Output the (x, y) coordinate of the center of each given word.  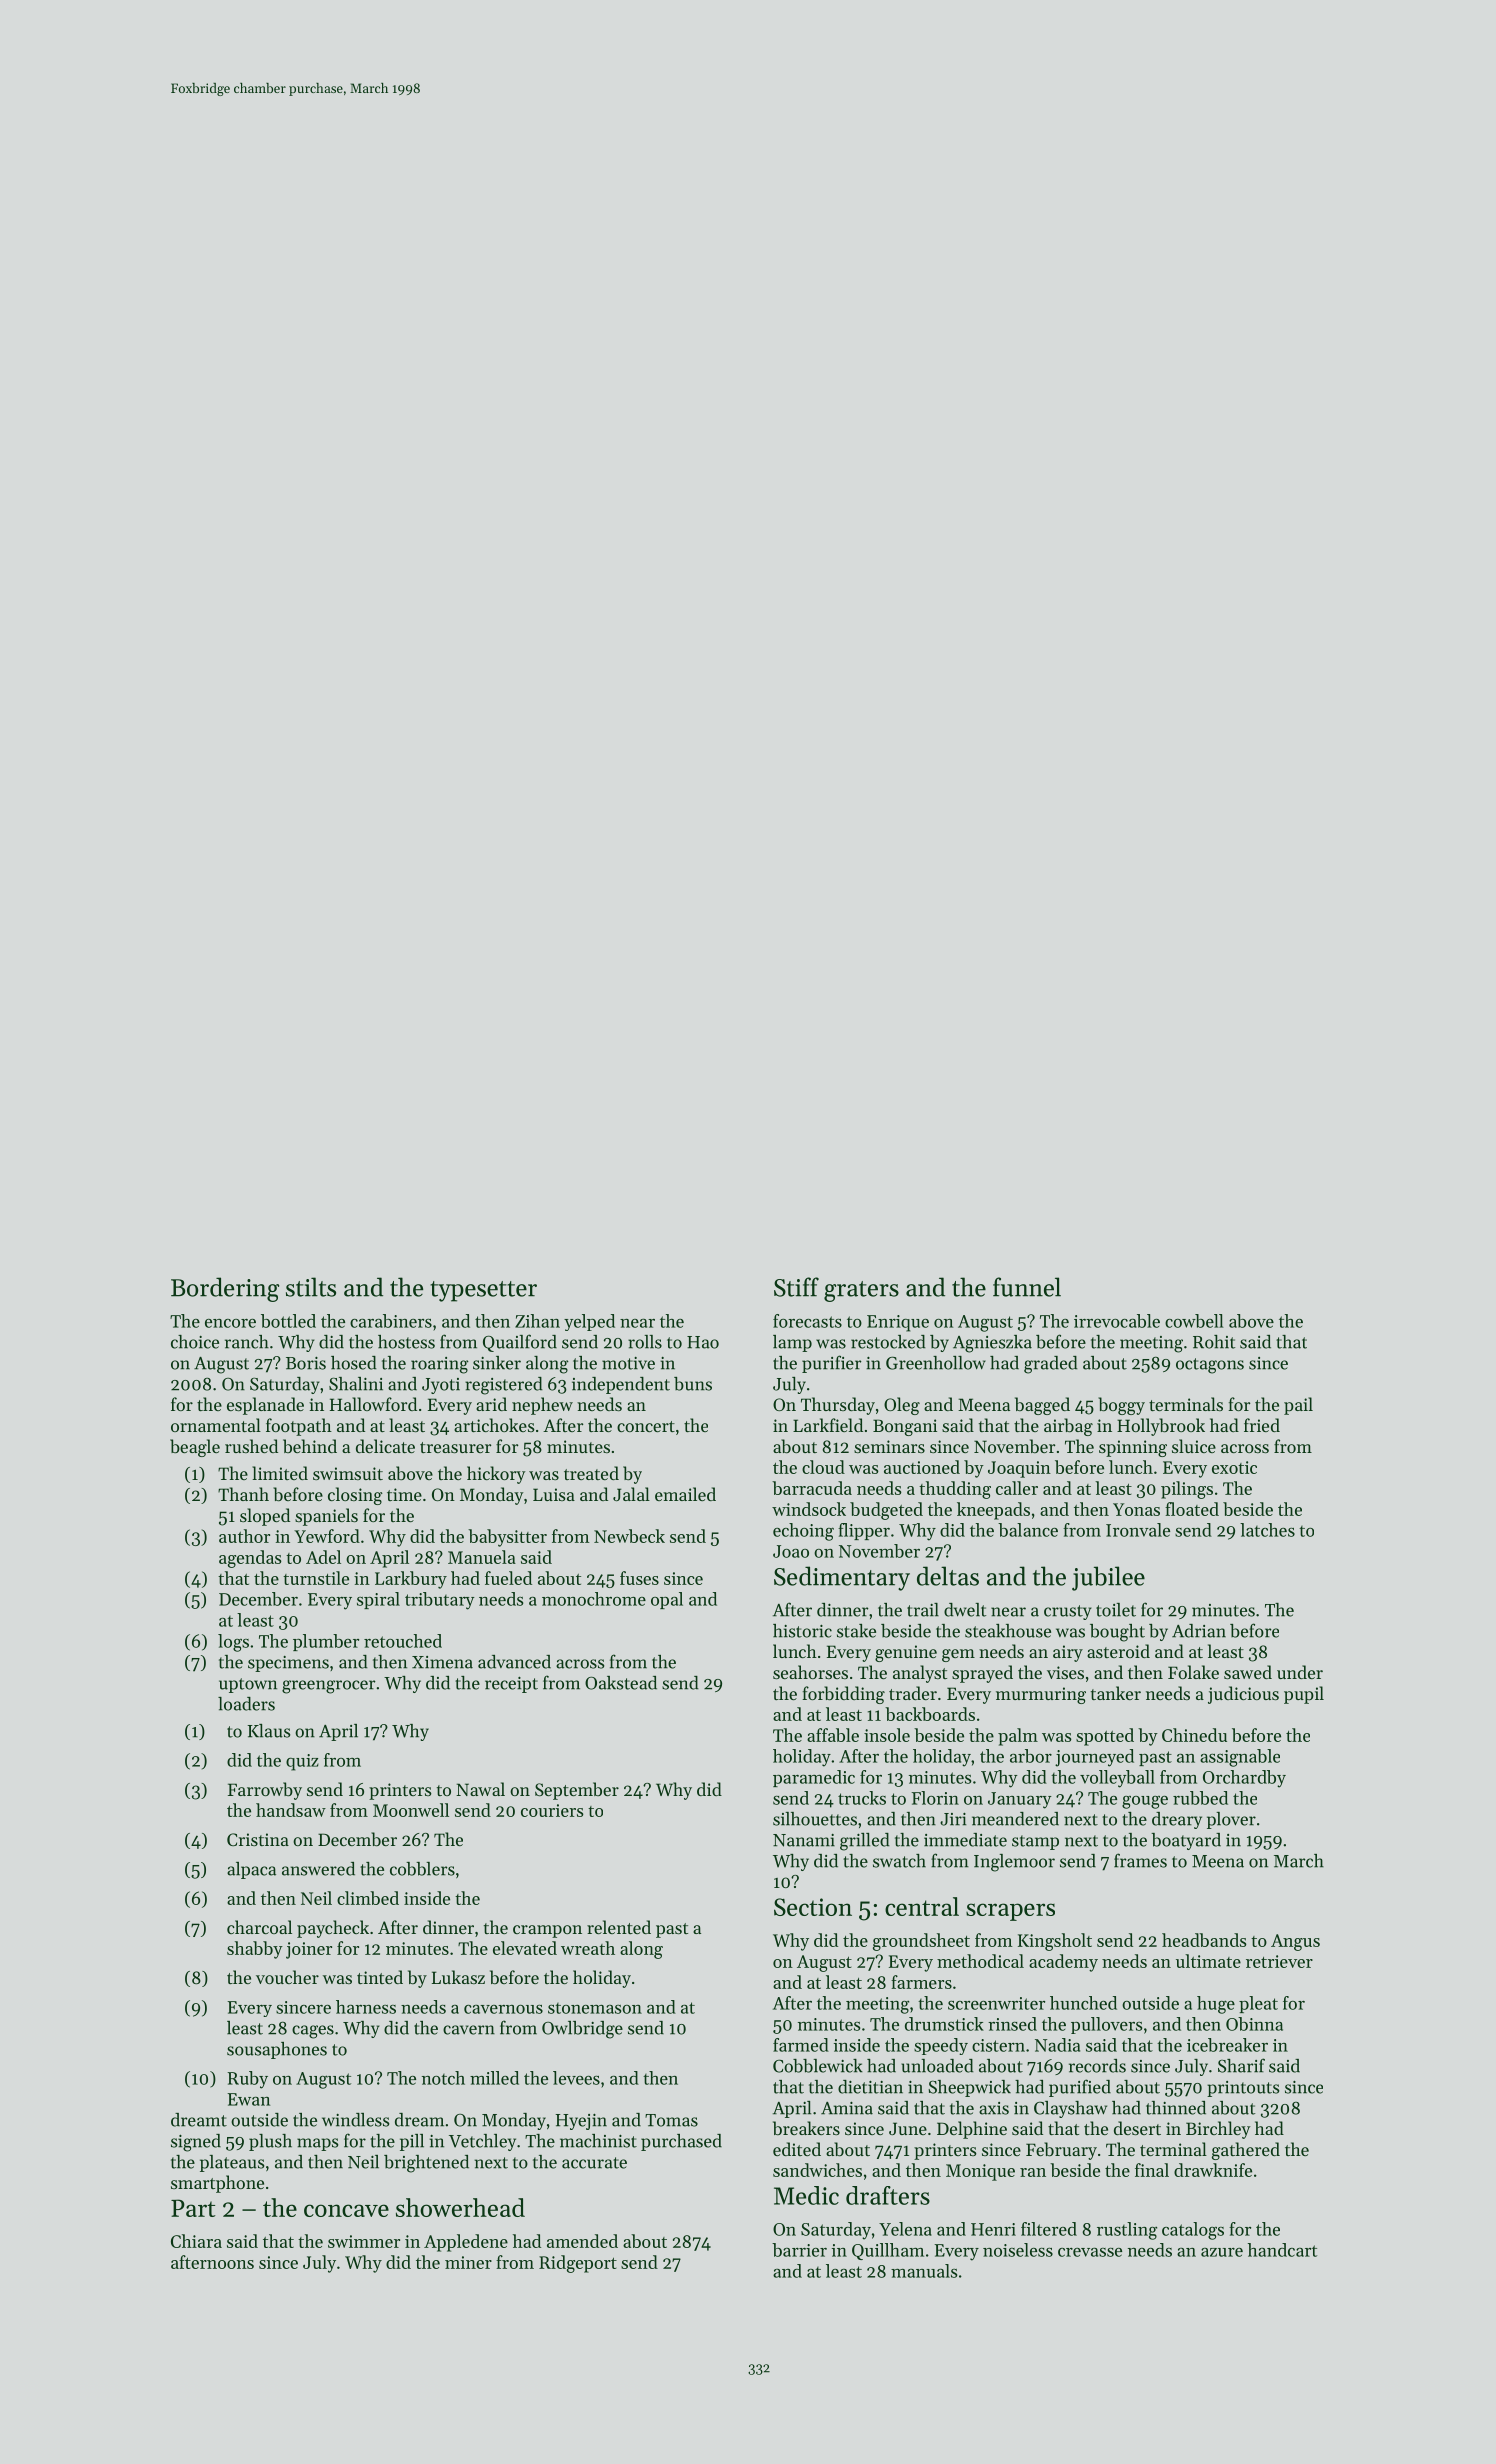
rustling (1127, 2231)
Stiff (796, 1287)
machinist (598, 2141)
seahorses (810, 1672)
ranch (247, 1342)
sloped (265, 1517)
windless (355, 2120)
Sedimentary (842, 1578)
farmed (801, 2045)
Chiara (196, 2241)
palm (1018, 1737)
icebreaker (1227, 2045)
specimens (288, 1664)
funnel (1027, 1287)
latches (1267, 1530)
